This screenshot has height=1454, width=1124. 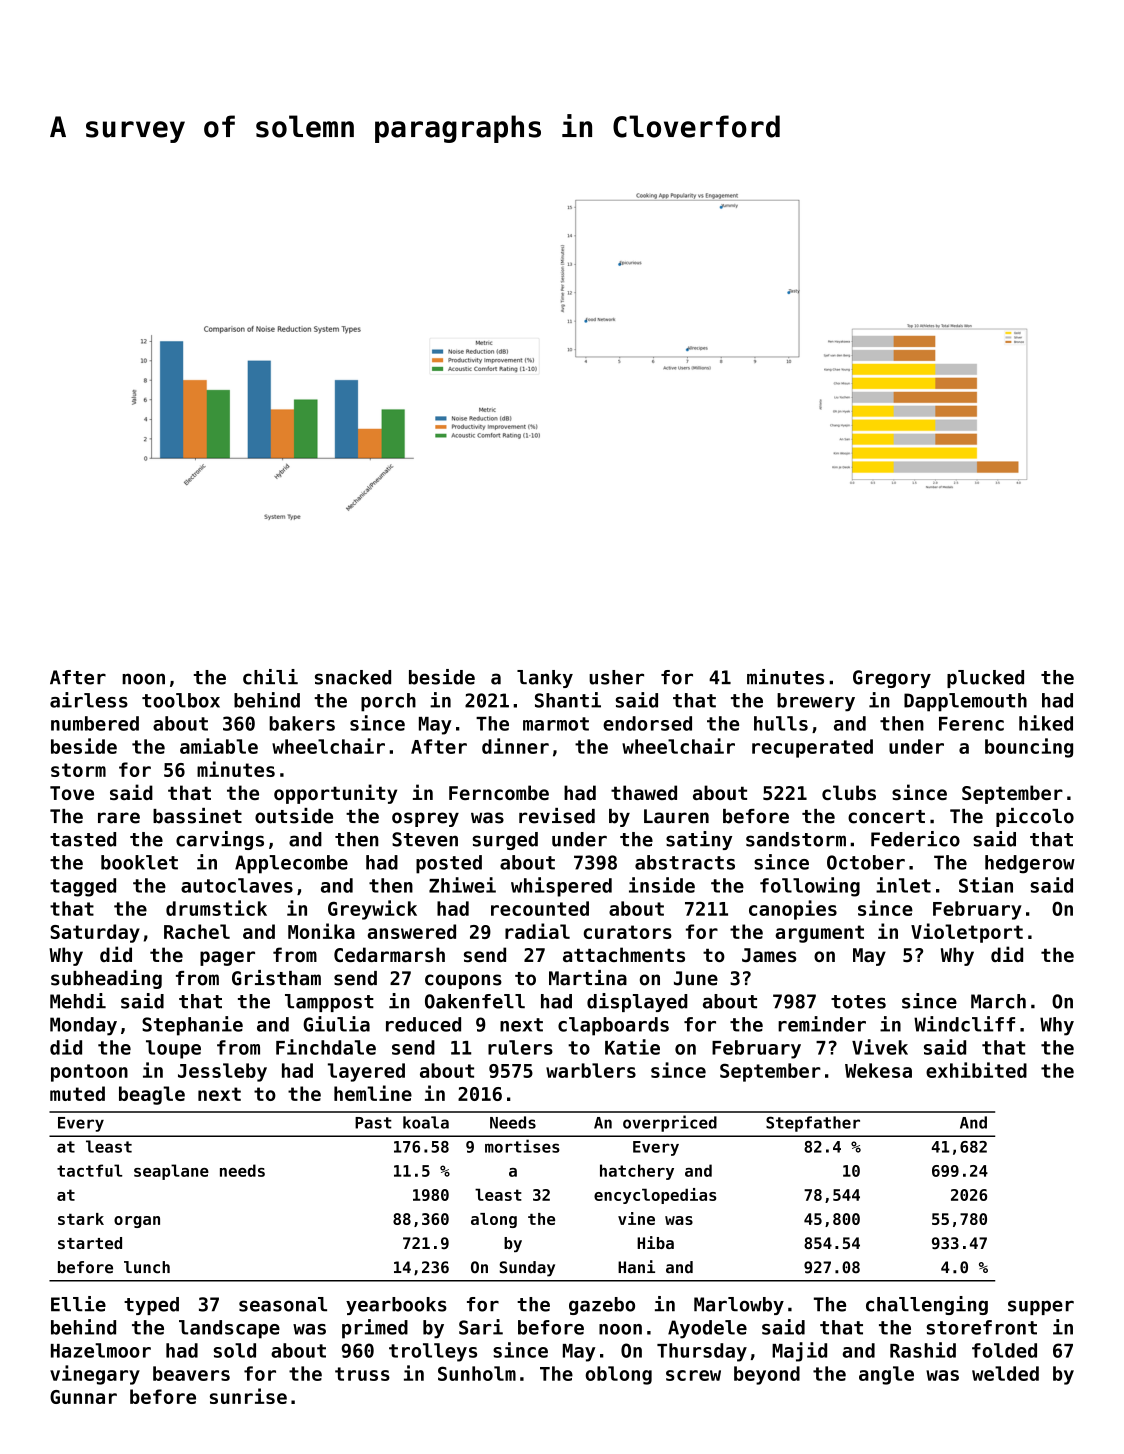 I want to click on beavers, so click(x=191, y=1373).
